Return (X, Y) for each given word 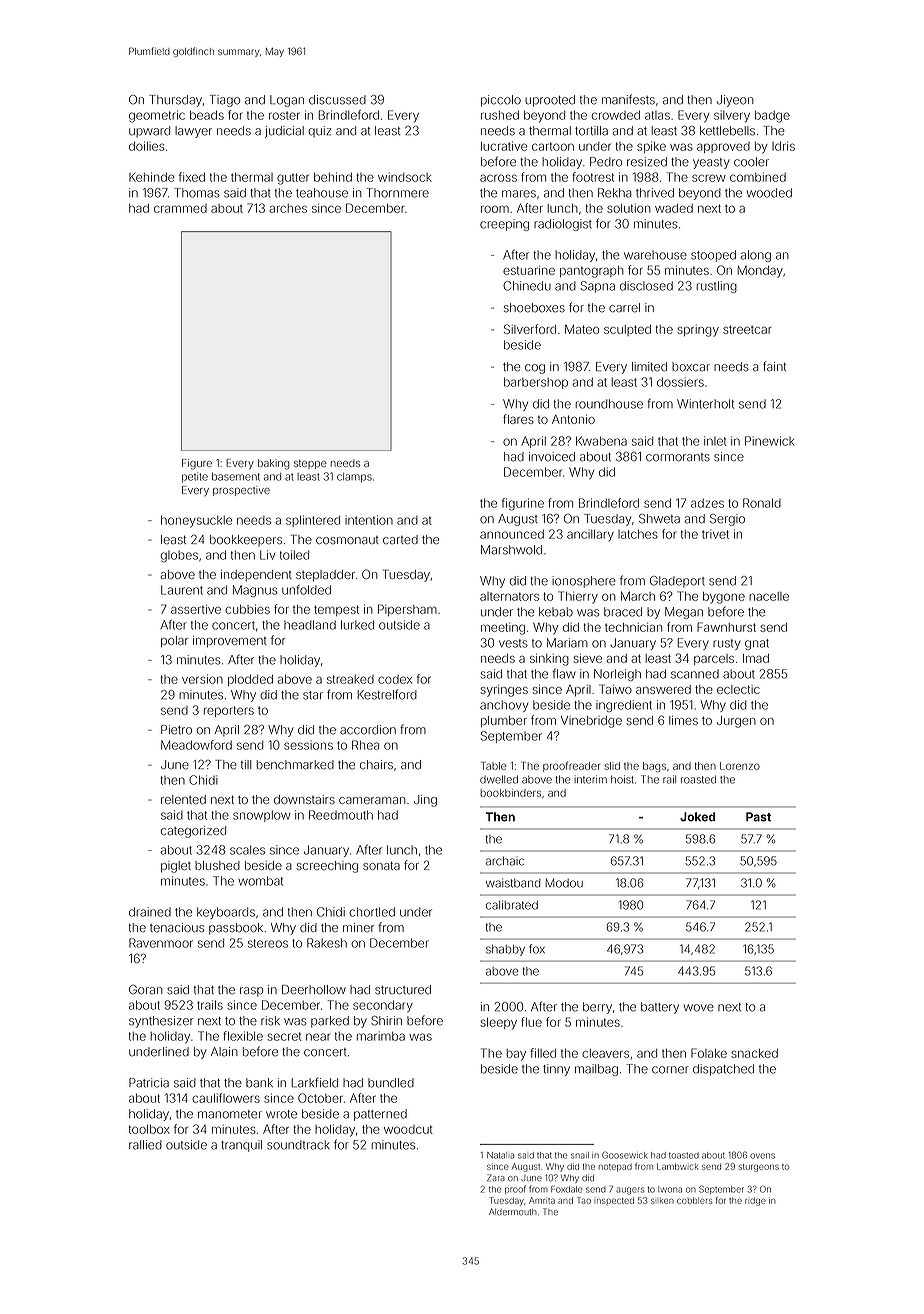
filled (543, 1053)
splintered (313, 521)
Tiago (225, 101)
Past (758, 817)
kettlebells (727, 131)
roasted (698, 779)
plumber (504, 721)
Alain (224, 1052)
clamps (354, 478)
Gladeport (677, 582)
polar (174, 641)
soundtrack (298, 1145)
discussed (337, 100)
